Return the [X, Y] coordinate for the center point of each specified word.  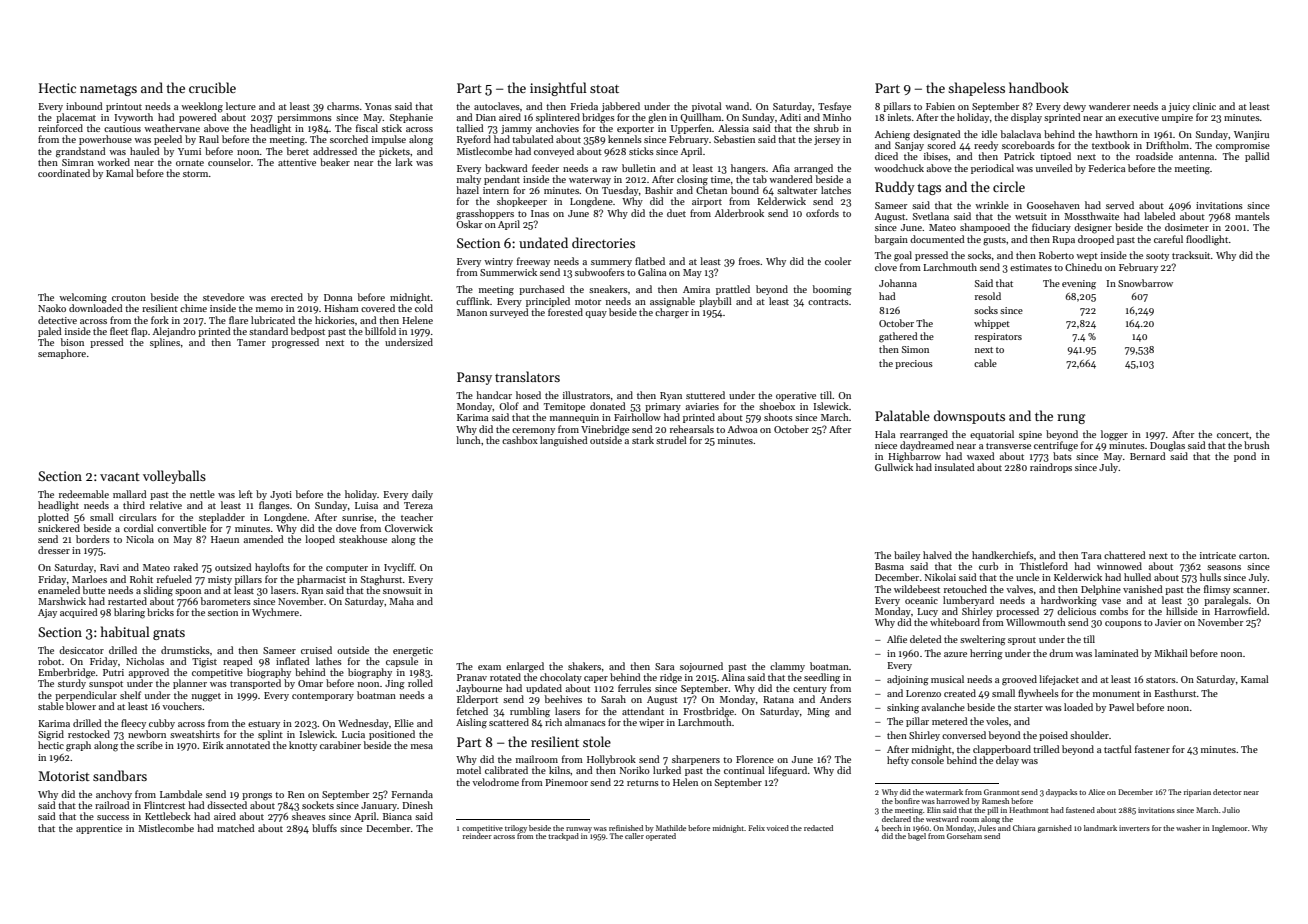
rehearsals [692, 429]
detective [57, 320]
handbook [1039, 87]
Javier [1168, 622]
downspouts [969, 417]
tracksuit [1191, 255]
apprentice [99, 829]
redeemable [84, 494]
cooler [838, 261]
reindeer [477, 836]
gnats [169, 634]
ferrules [634, 688]
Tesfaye [834, 107]
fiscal [367, 128]
